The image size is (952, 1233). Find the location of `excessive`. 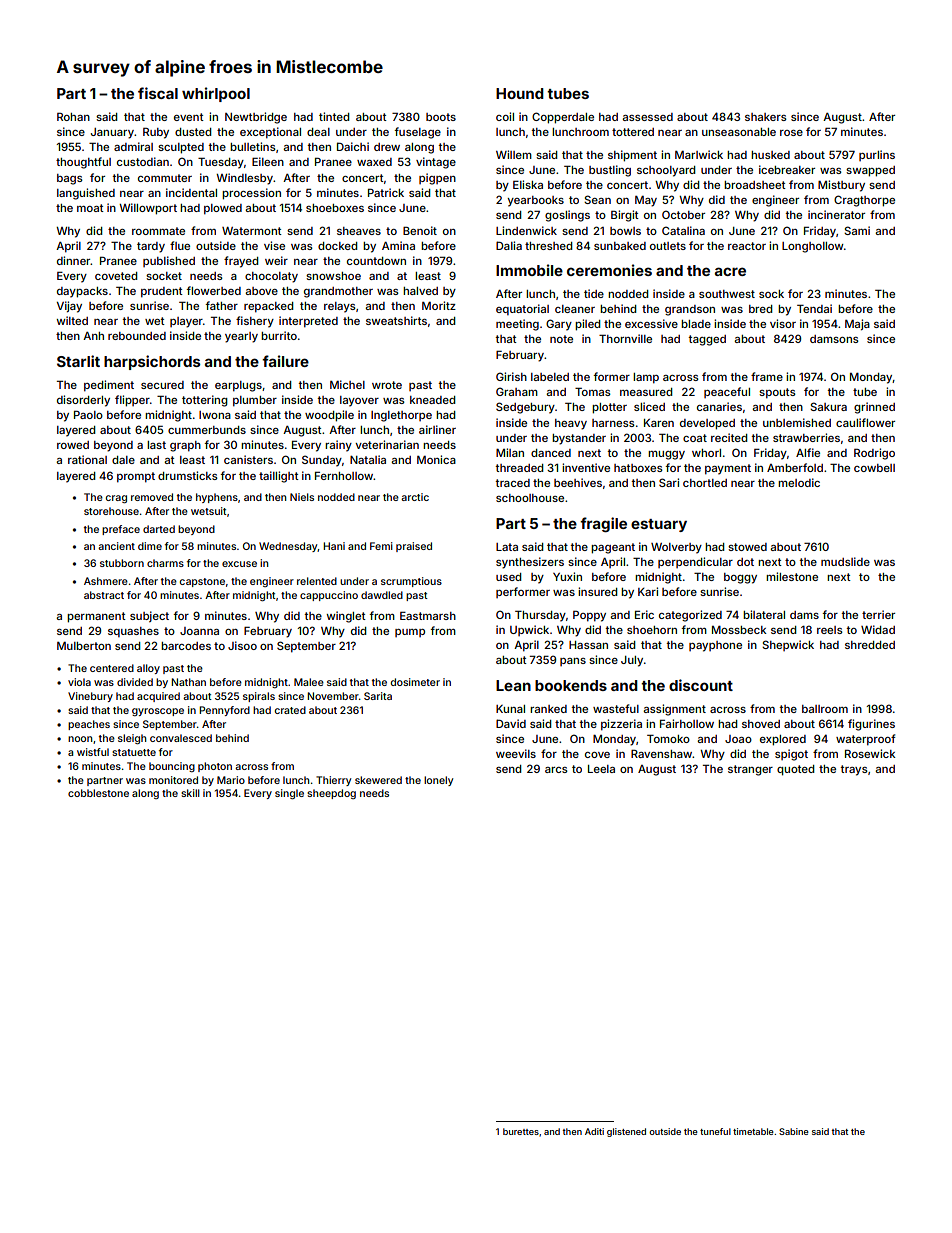

excessive is located at coordinates (651, 323).
